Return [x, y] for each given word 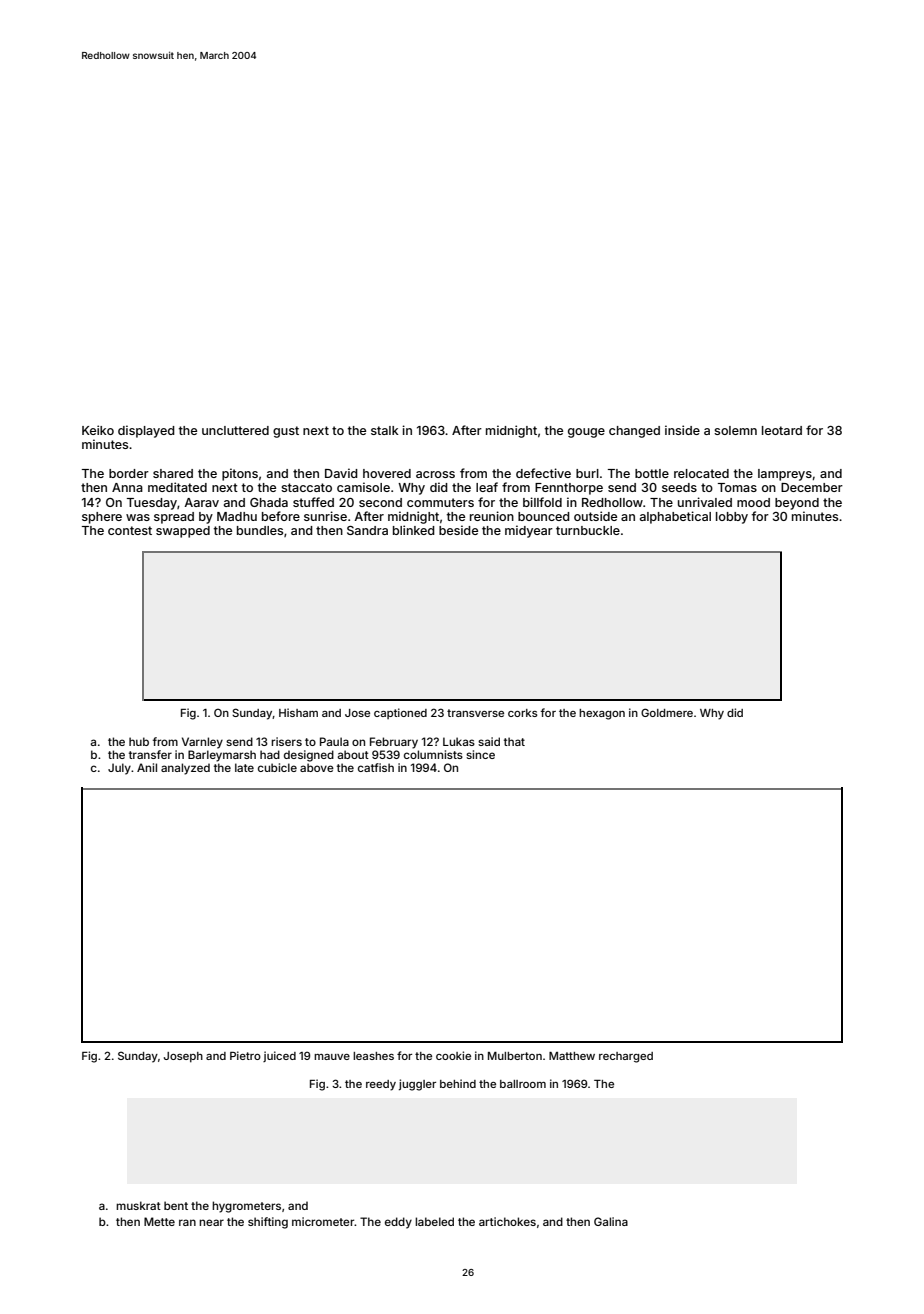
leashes [373, 1056]
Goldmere [667, 712]
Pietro [245, 1055]
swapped [183, 532]
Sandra [367, 530]
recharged [626, 1057]
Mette [159, 1221]
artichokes [507, 1221]
